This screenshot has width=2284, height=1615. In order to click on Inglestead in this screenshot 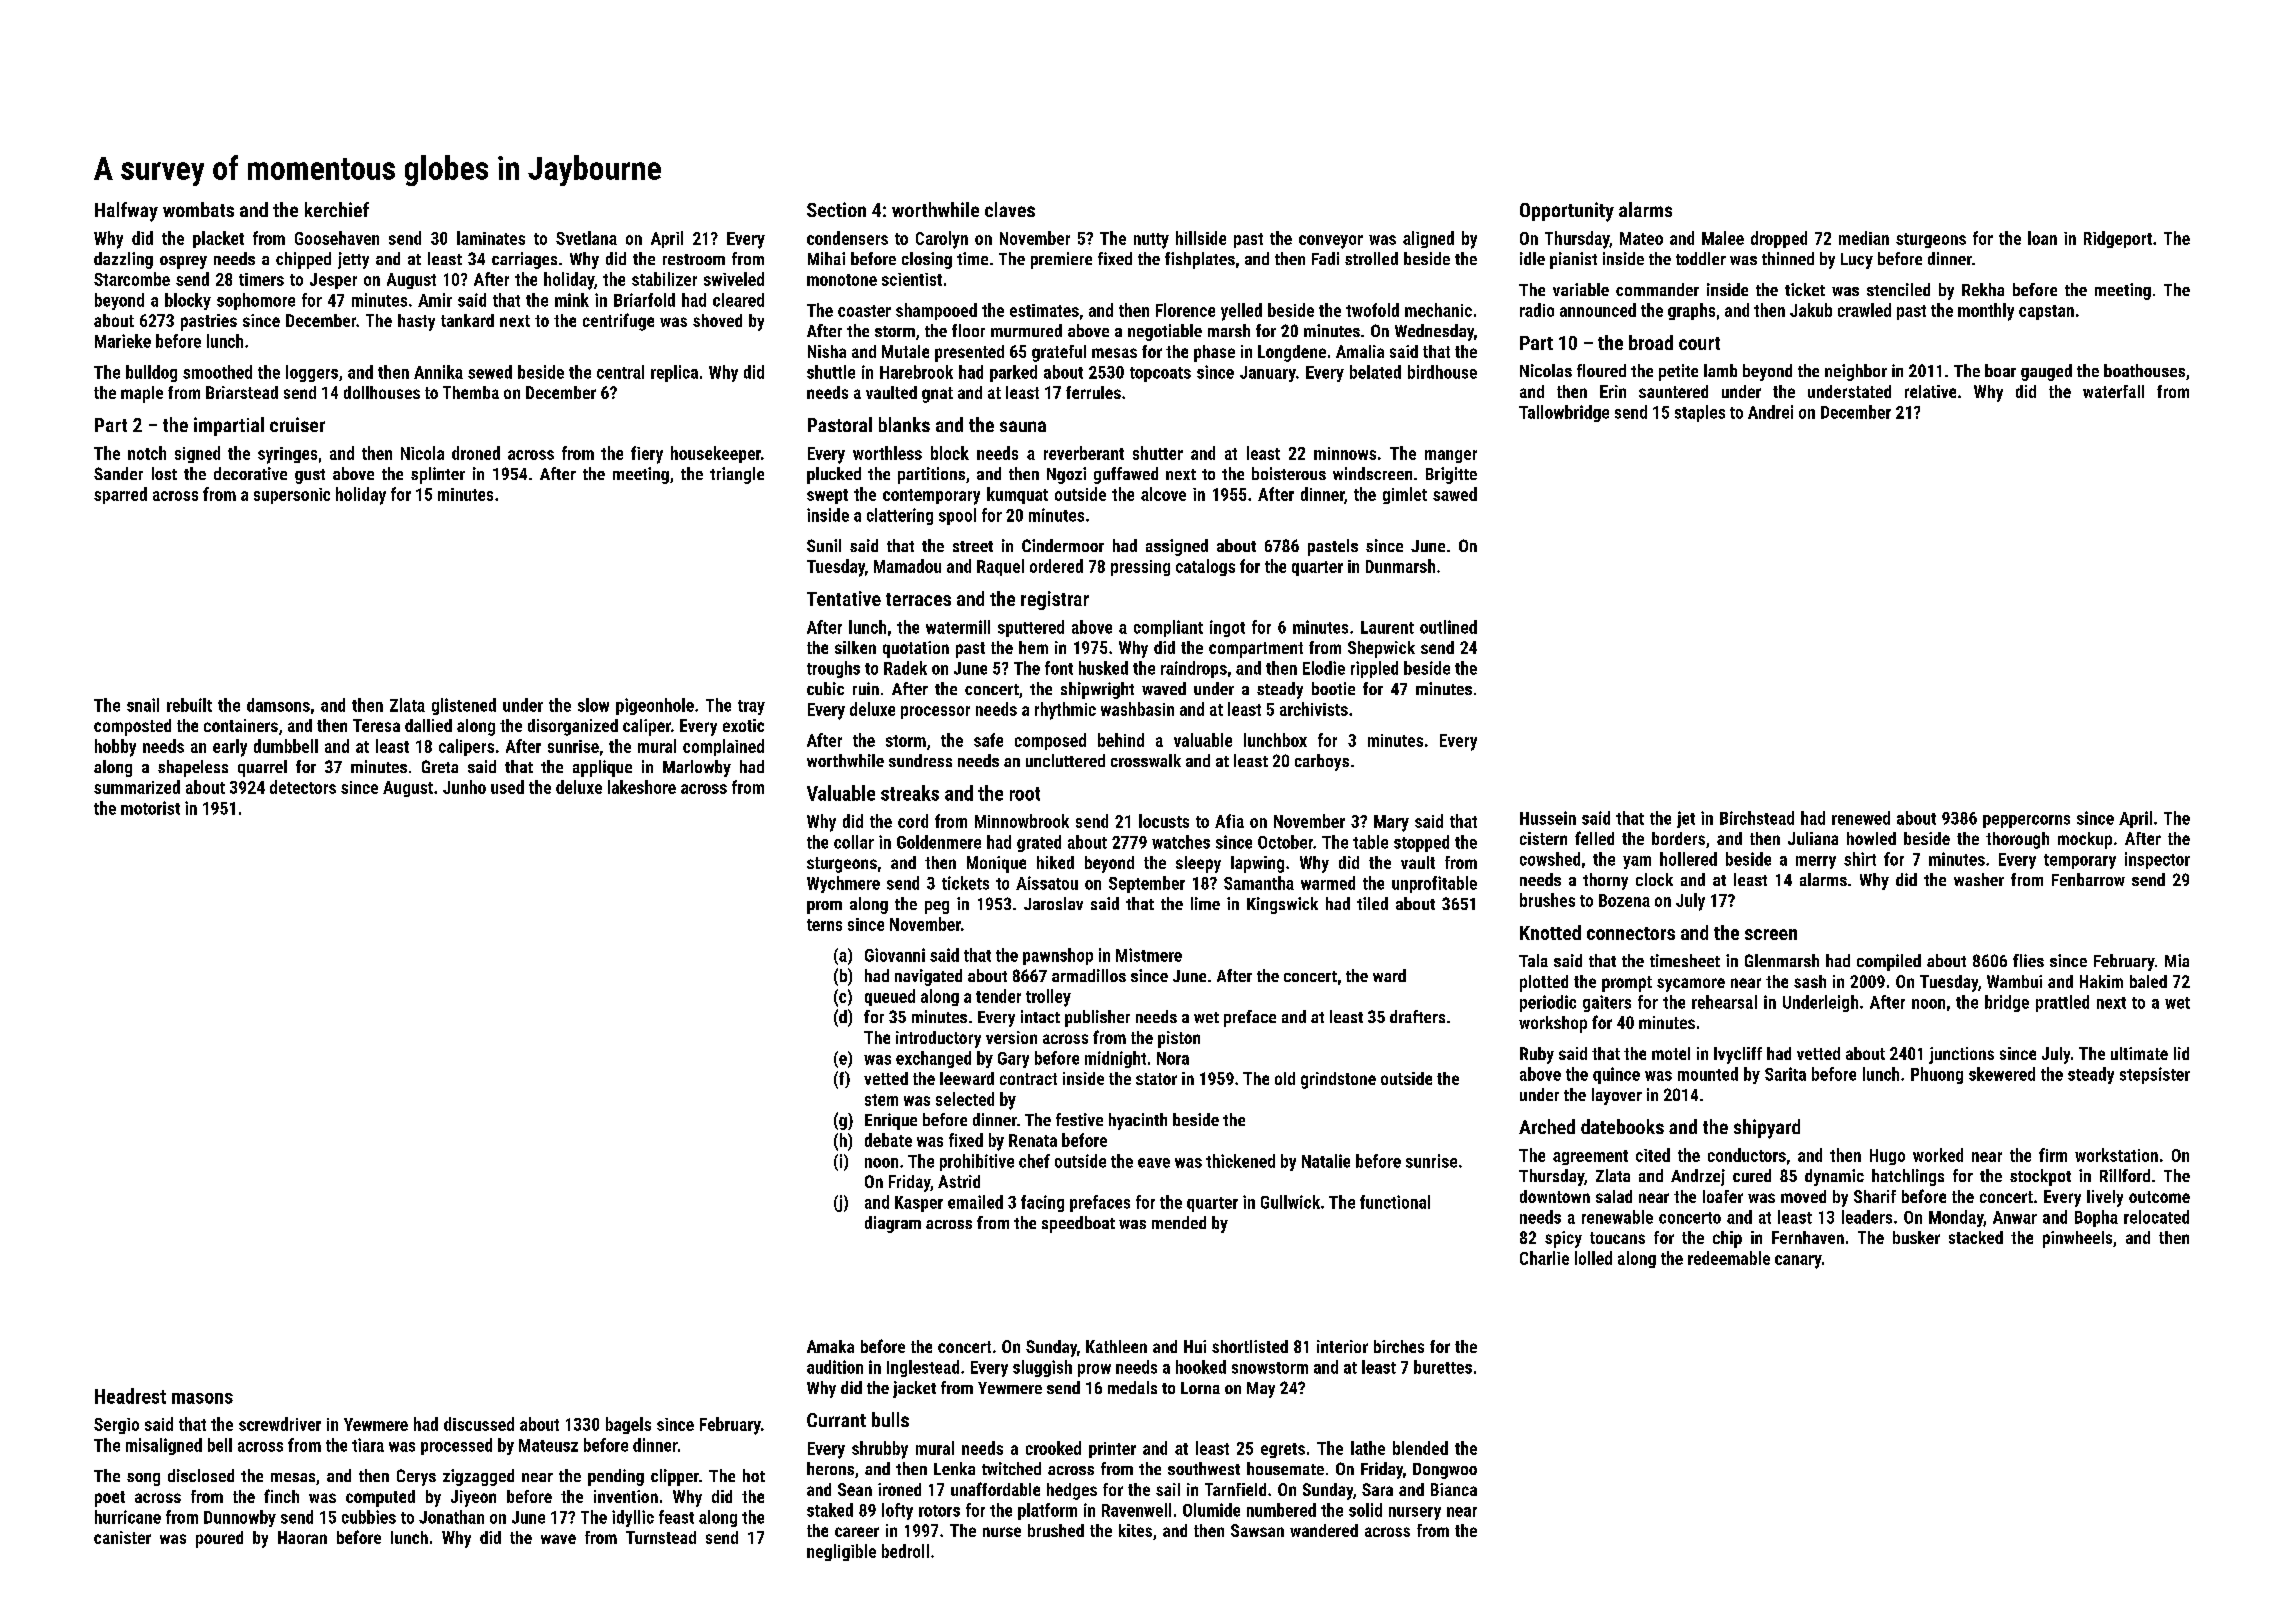, I will do `click(923, 1368)`.
